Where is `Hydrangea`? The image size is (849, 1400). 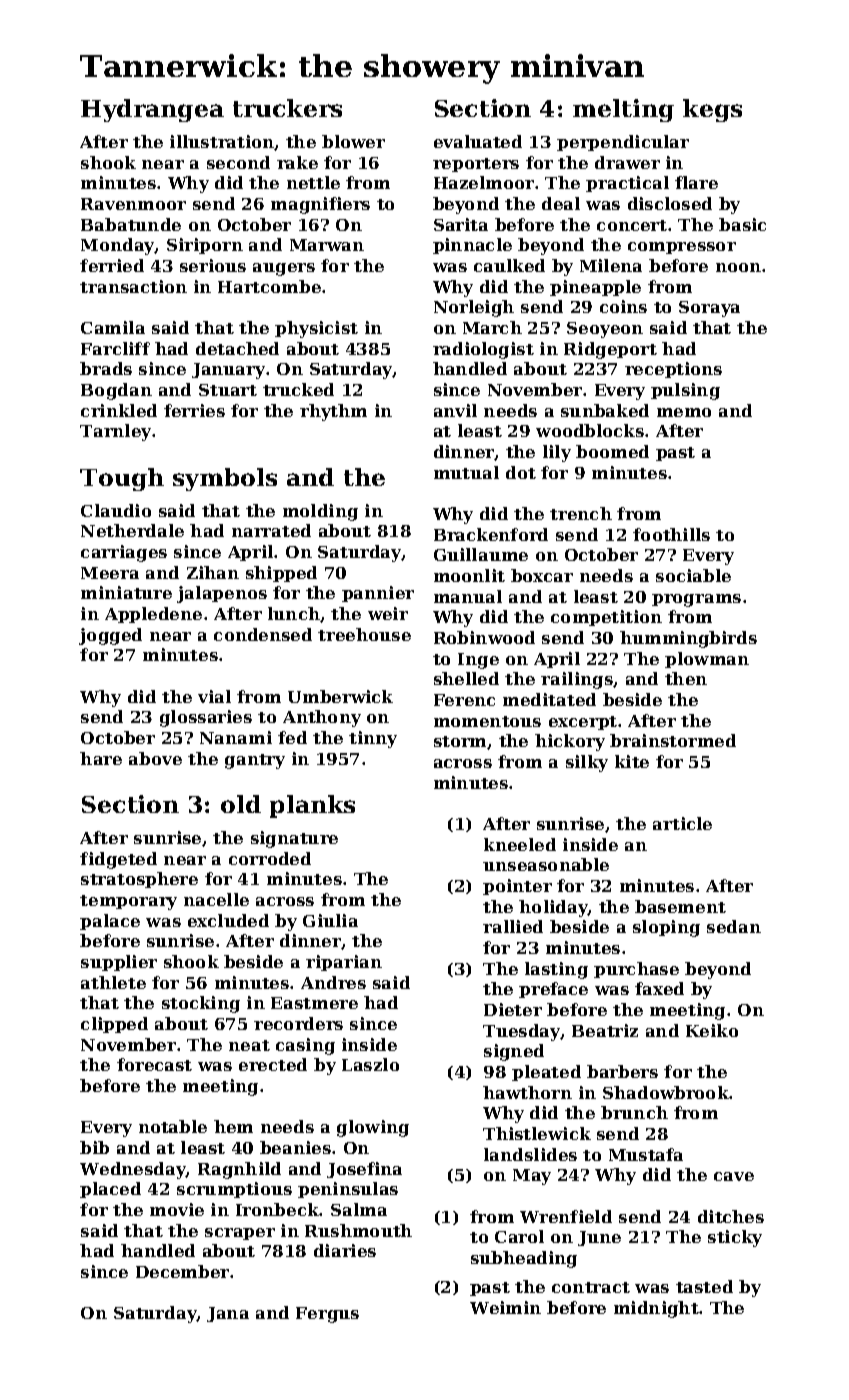
Hydrangea is located at coordinates (152, 110).
